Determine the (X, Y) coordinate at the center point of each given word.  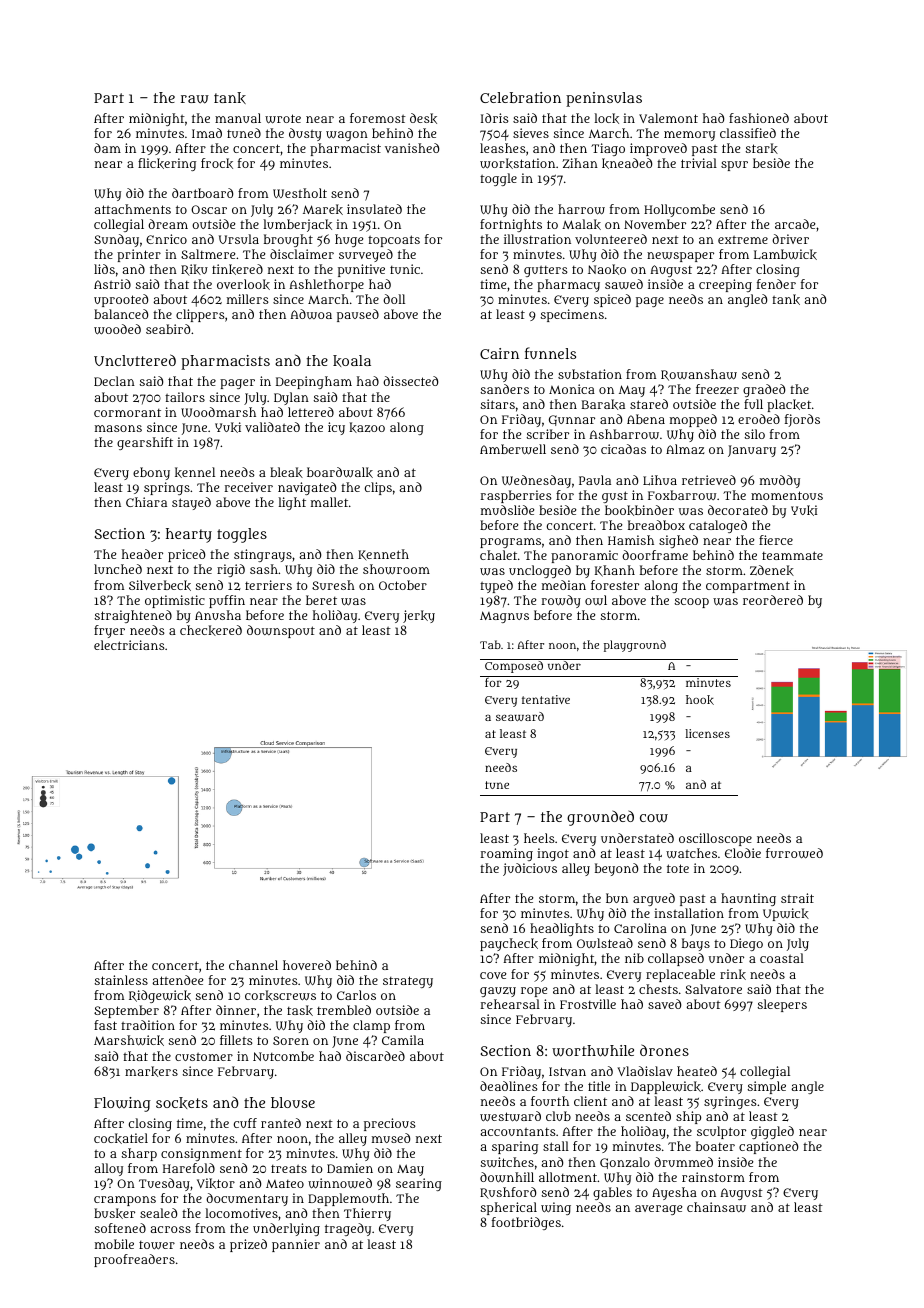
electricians (129, 645)
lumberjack (298, 225)
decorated (738, 510)
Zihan (580, 163)
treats (289, 1169)
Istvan (567, 1071)
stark (762, 148)
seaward (520, 716)
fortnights (511, 225)
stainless (121, 980)
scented (648, 1116)
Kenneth (383, 555)
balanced (121, 314)
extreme (743, 240)
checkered (211, 630)
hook (700, 700)
